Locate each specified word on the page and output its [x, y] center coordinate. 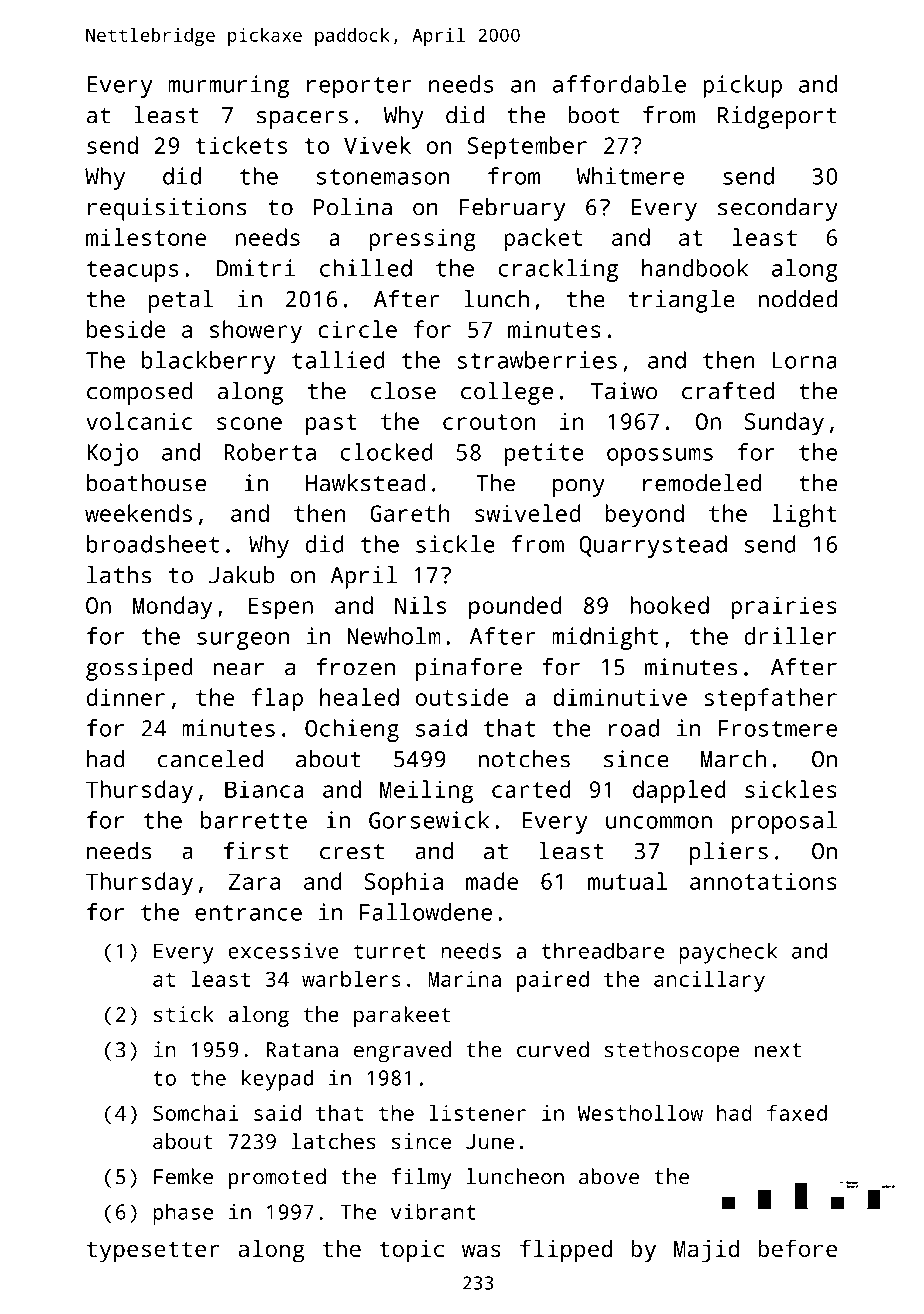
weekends [138, 513]
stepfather [770, 699]
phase [183, 1214]
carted [531, 789]
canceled [210, 759]
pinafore [469, 669]
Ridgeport [777, 117]
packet [543, 239]
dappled [679, 791]
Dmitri [255, 268]
